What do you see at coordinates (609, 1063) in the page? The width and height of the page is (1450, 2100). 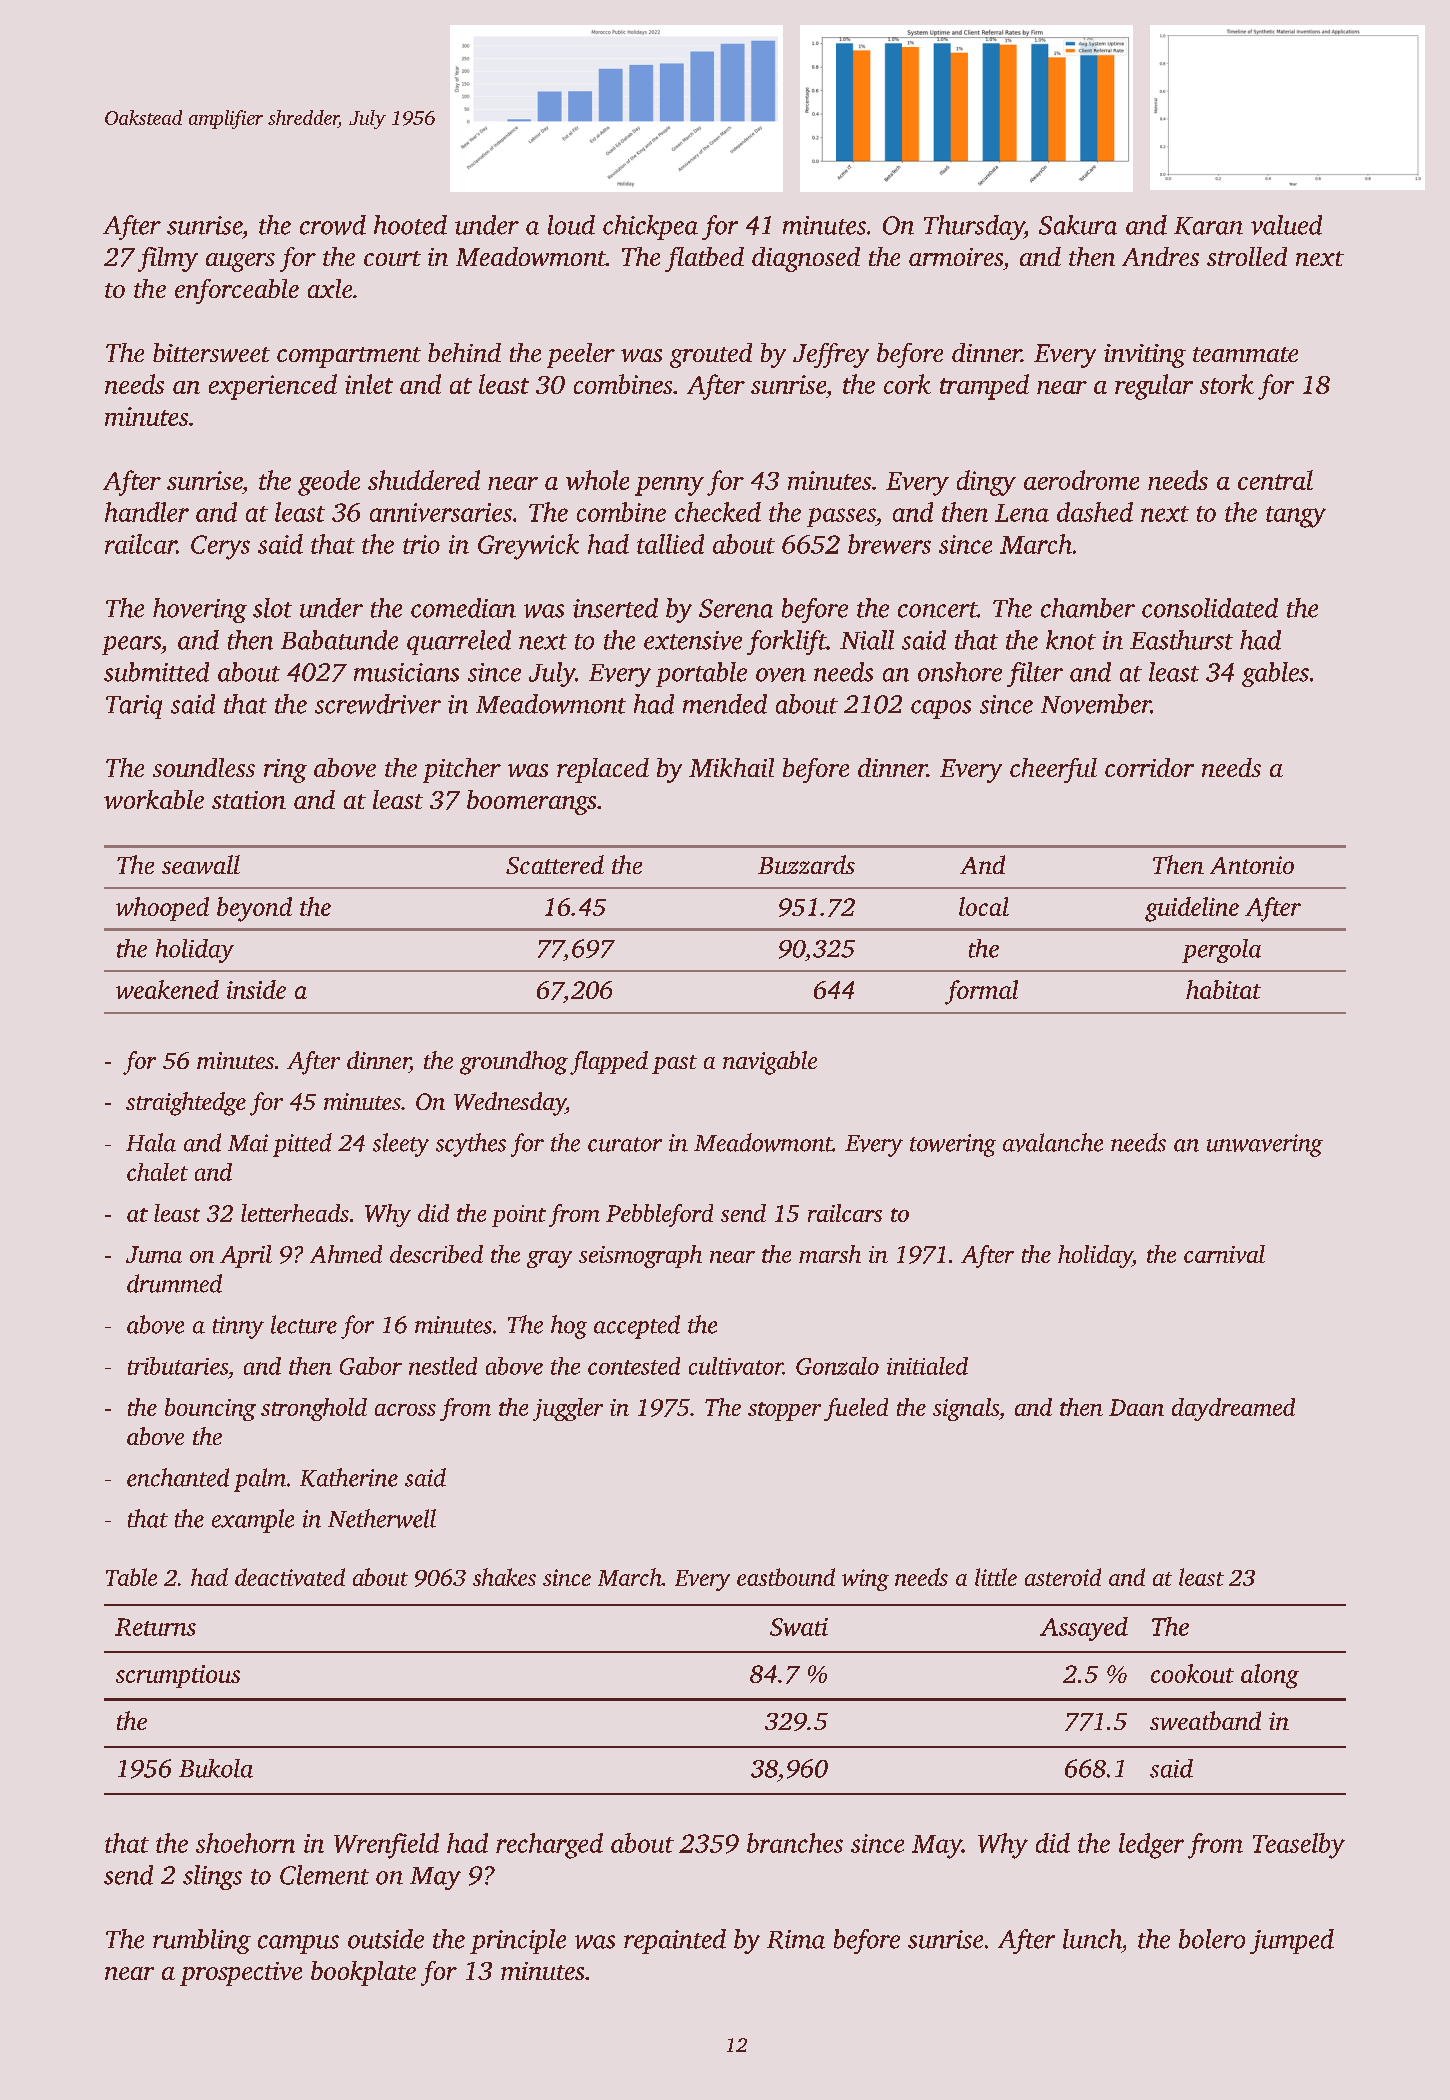 I see `flapped` at bounding box center [609, 1063].
